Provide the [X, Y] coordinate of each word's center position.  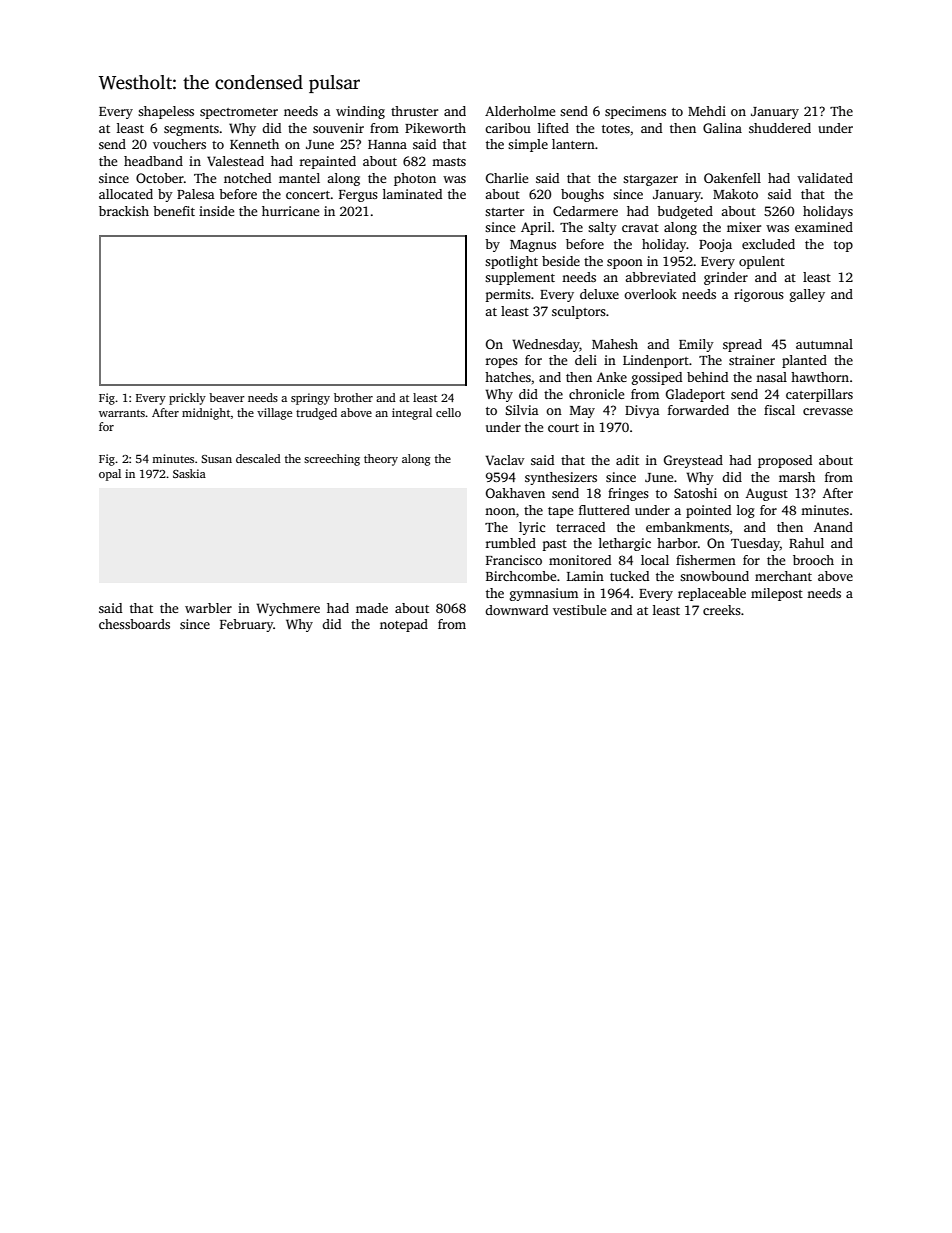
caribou [508, 128]
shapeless [166, 112]
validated [825, 178]
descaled [258, 458]
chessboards [134, 624]
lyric [532, 528]
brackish [124, 211]
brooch [813, 560]
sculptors [579, 312]
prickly [187, 399]
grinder [726, 278]
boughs [582, 195]
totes [616, 129]
